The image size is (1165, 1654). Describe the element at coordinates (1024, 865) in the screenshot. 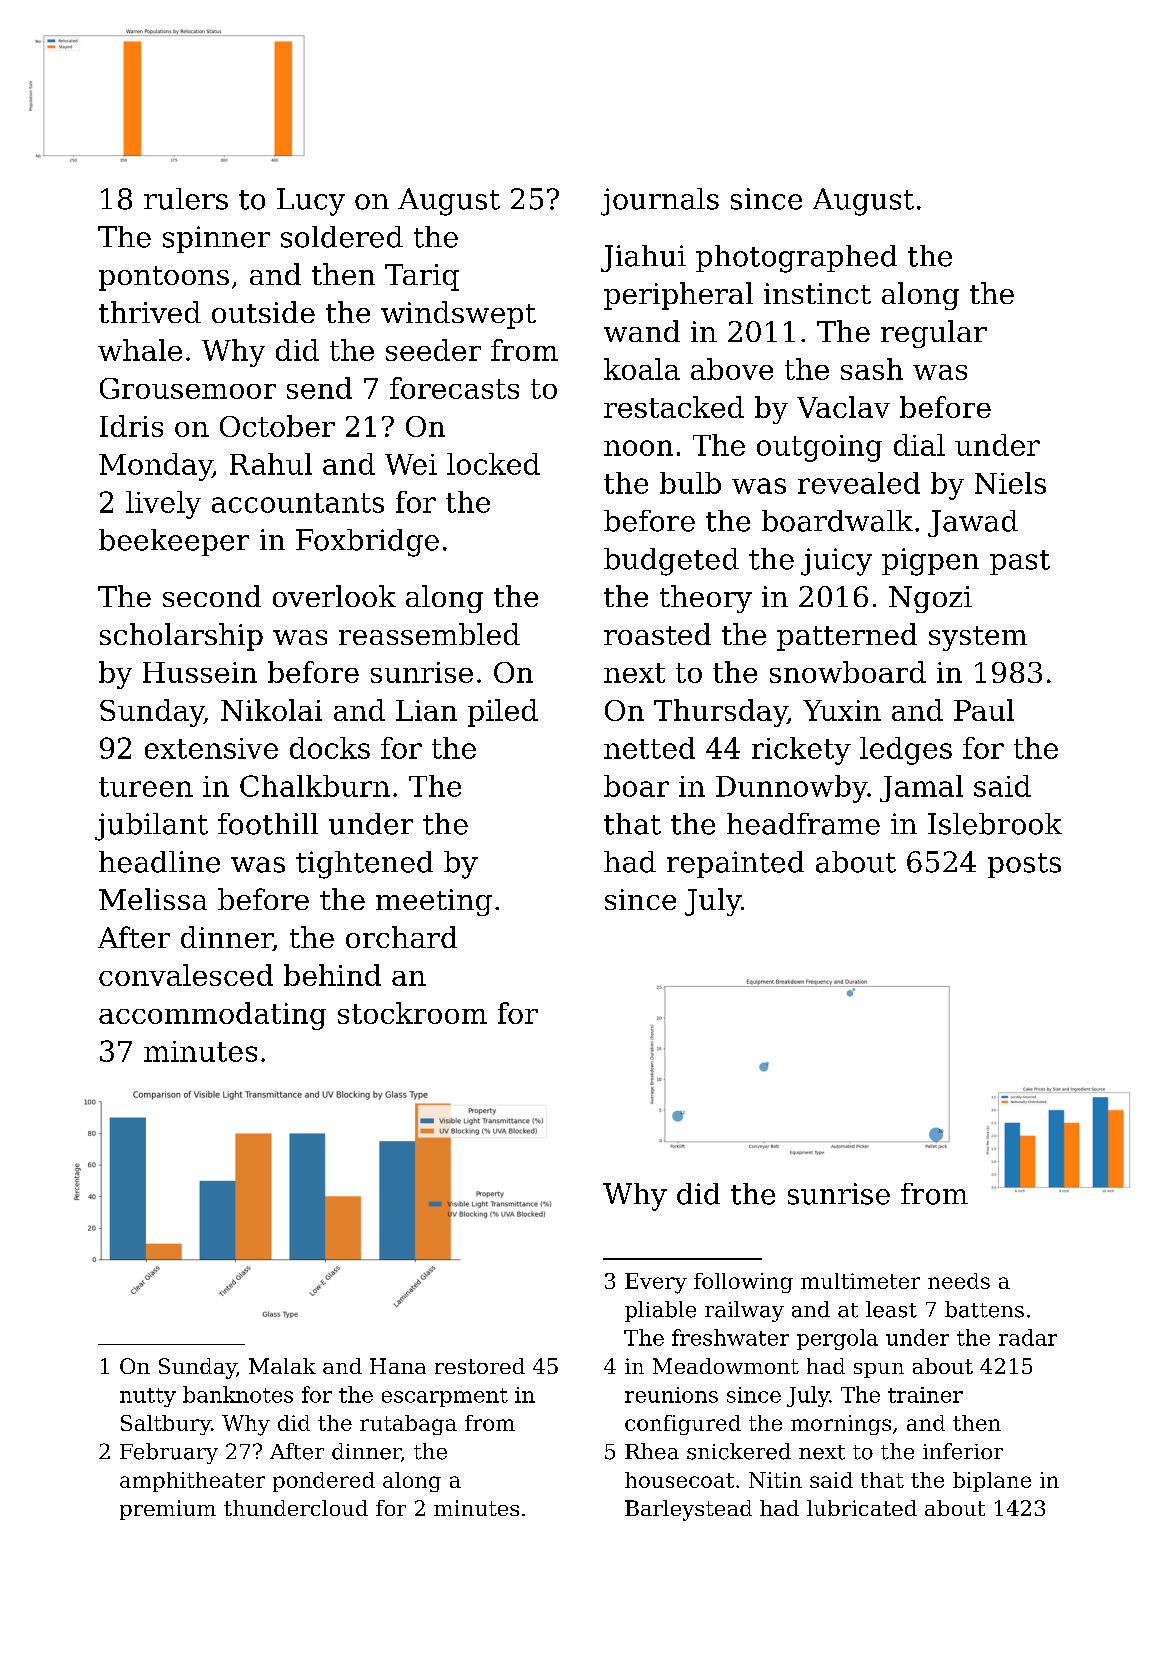

I see `posts` at that location.
